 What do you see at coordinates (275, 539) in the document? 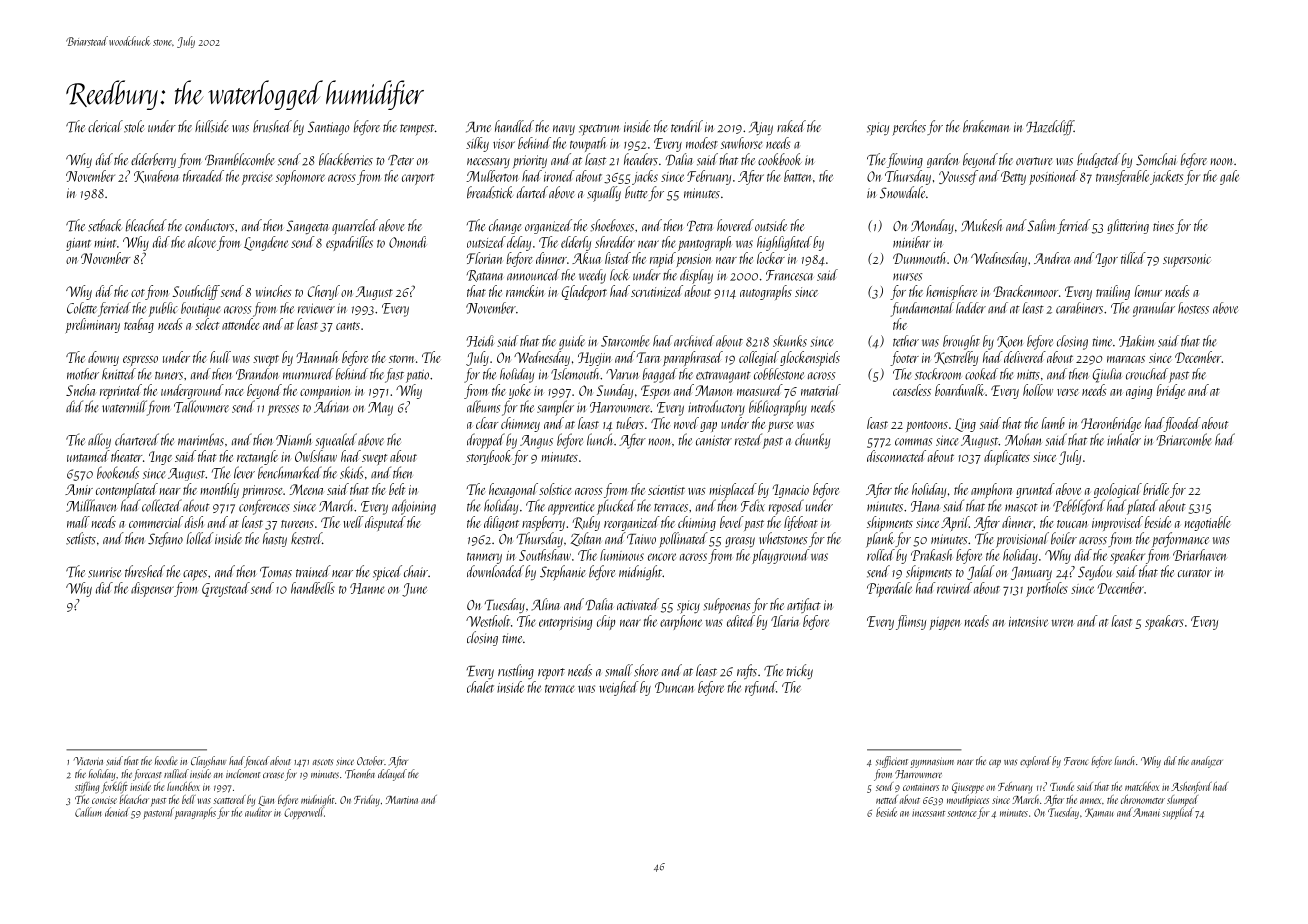
I see `hasty` at bounding box center [275, 539].
